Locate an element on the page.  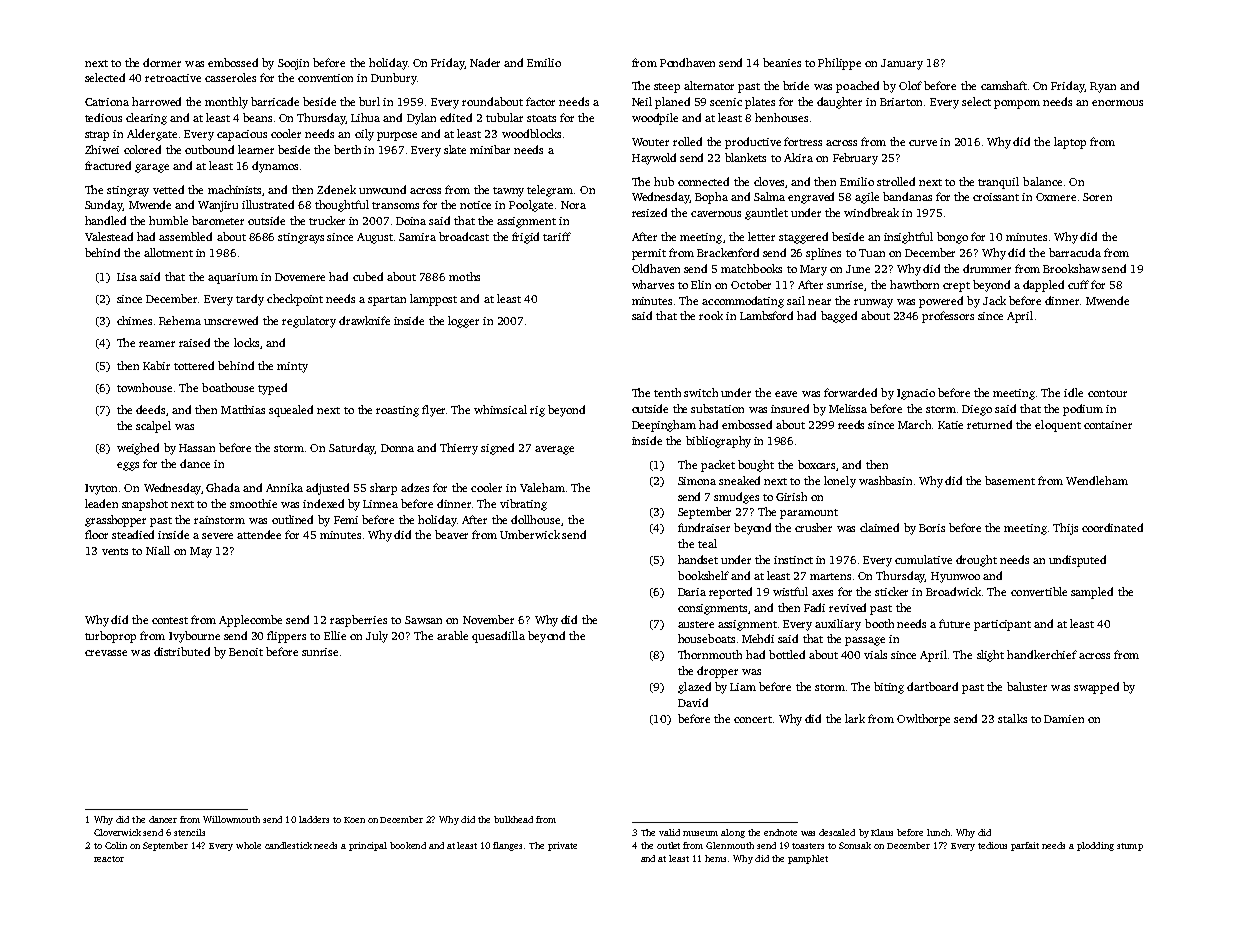
Owlthorpe is located at coordinates (923, 720).
